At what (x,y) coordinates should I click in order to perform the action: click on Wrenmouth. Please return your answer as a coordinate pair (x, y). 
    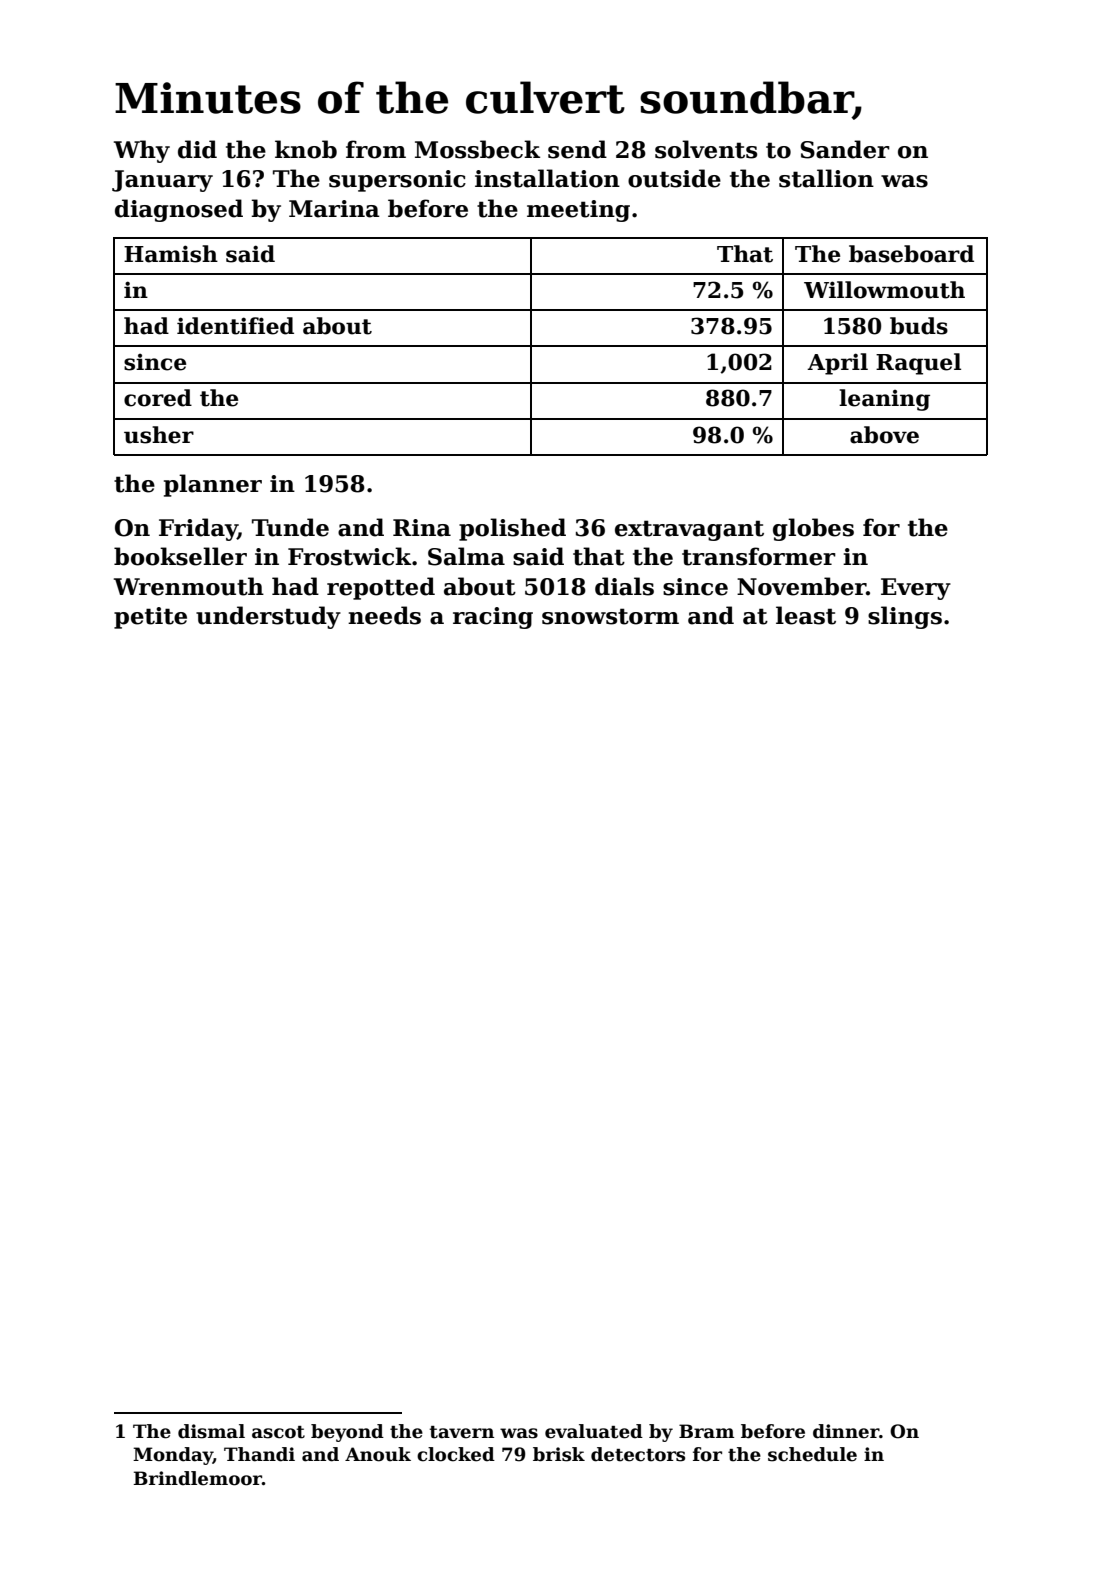
    Looking at the image, I should click on (189, 586).
